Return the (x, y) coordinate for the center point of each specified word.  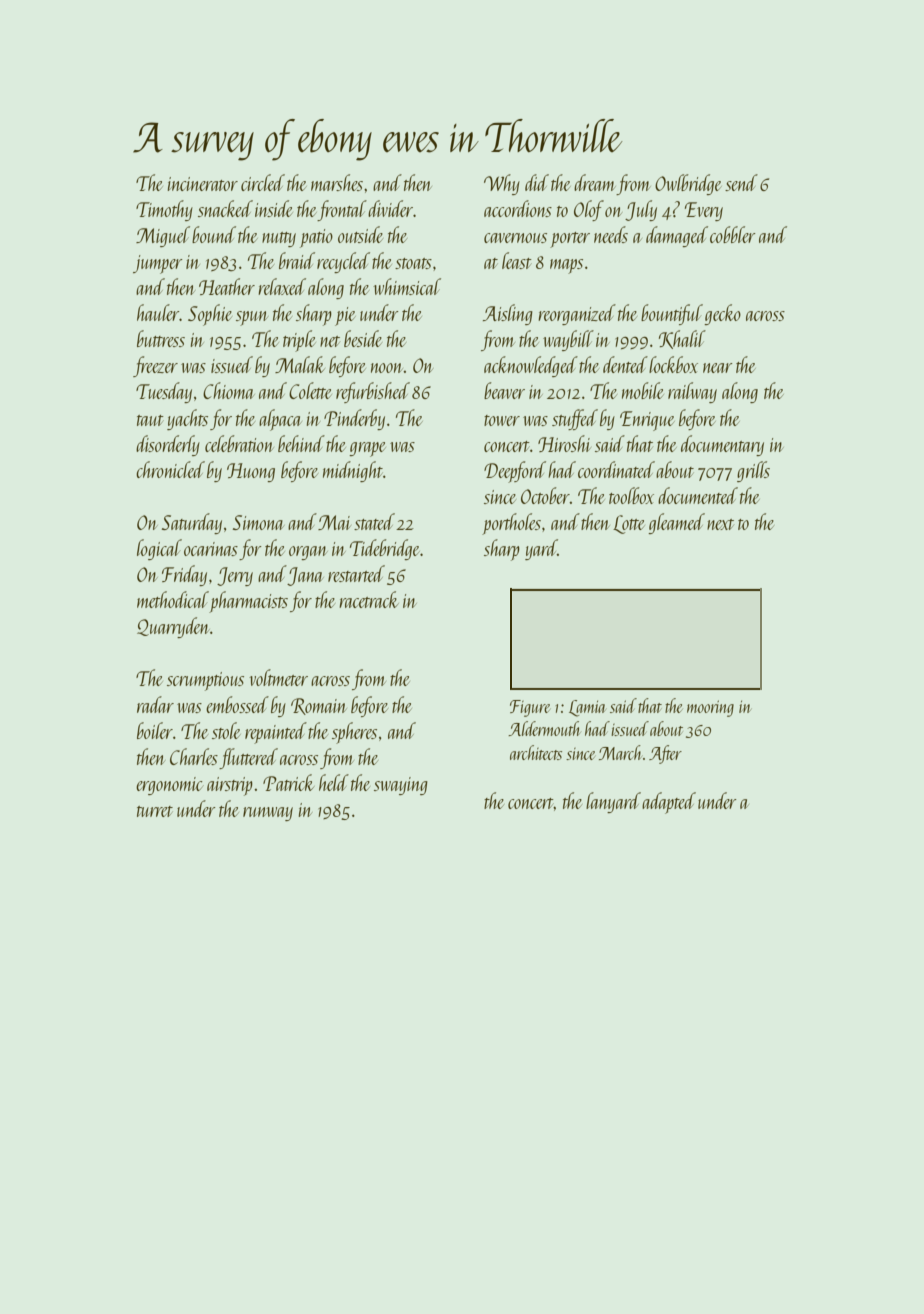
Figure (530, 708)
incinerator (203, 184)
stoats (413, 263)
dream (595, 182)
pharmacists (248, 602)
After (665, 754)
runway (268, 814)
